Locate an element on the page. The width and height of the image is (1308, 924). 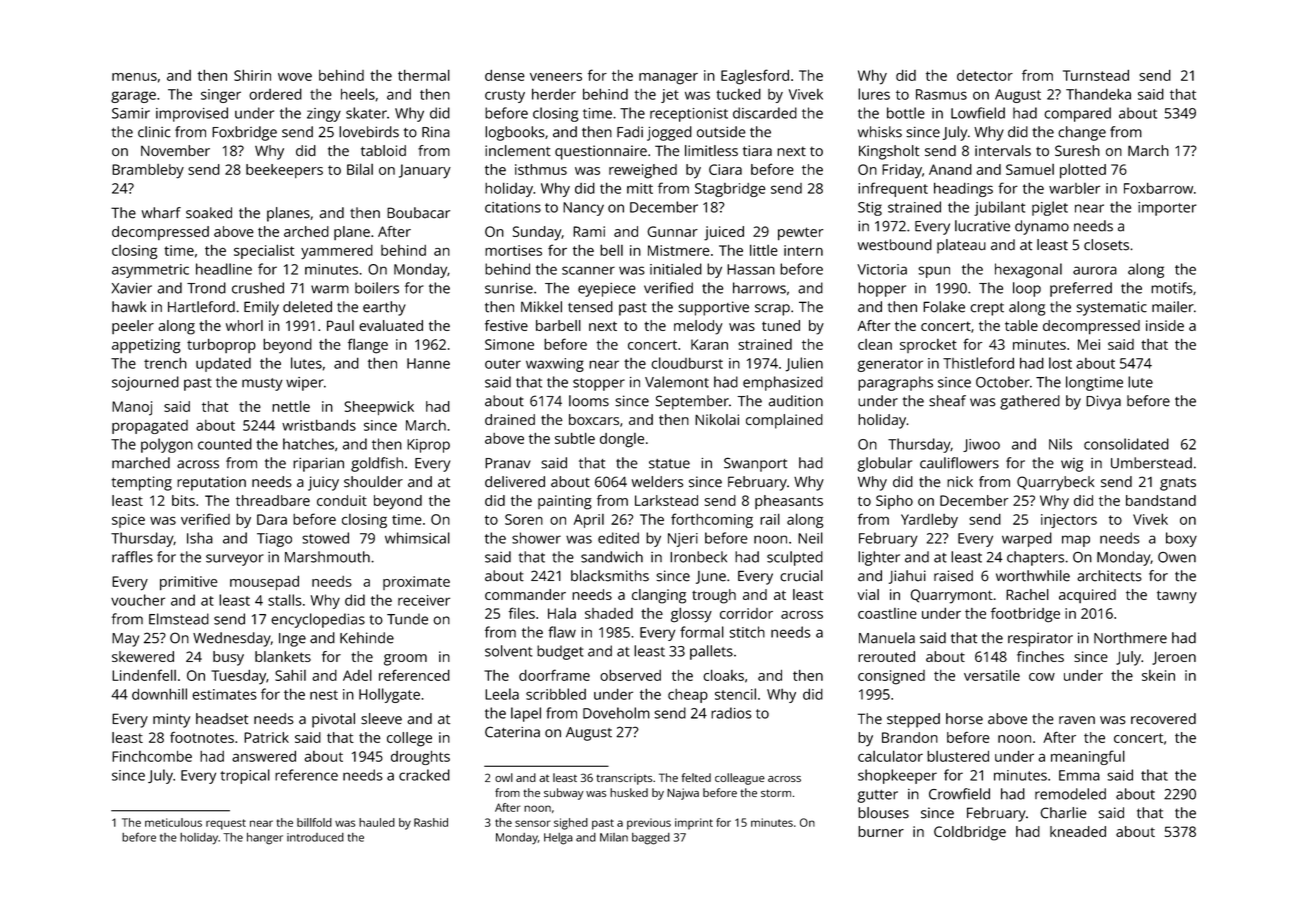
rail is located at coordinates (770, 519).
